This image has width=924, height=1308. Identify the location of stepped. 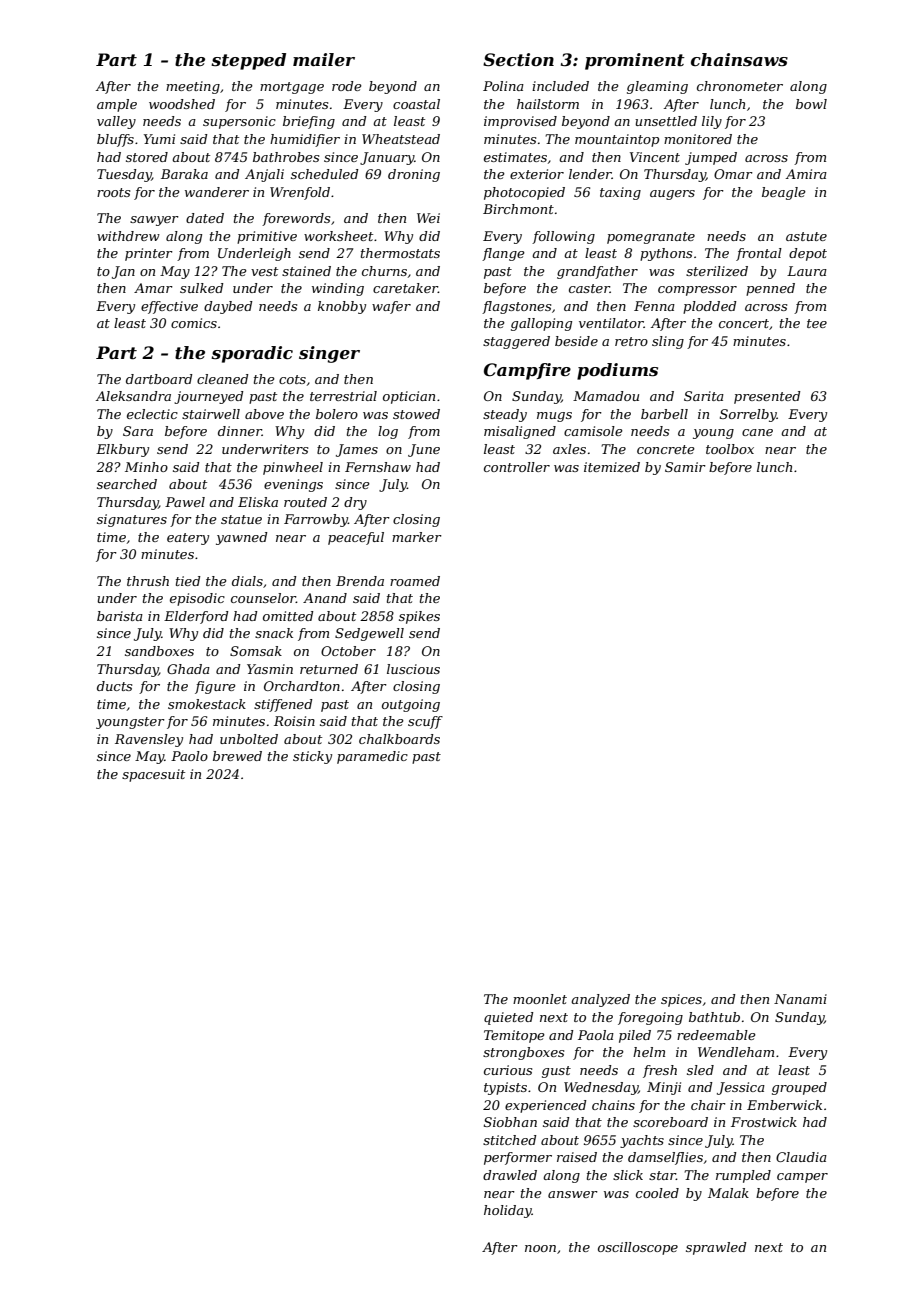
(248, 61).
